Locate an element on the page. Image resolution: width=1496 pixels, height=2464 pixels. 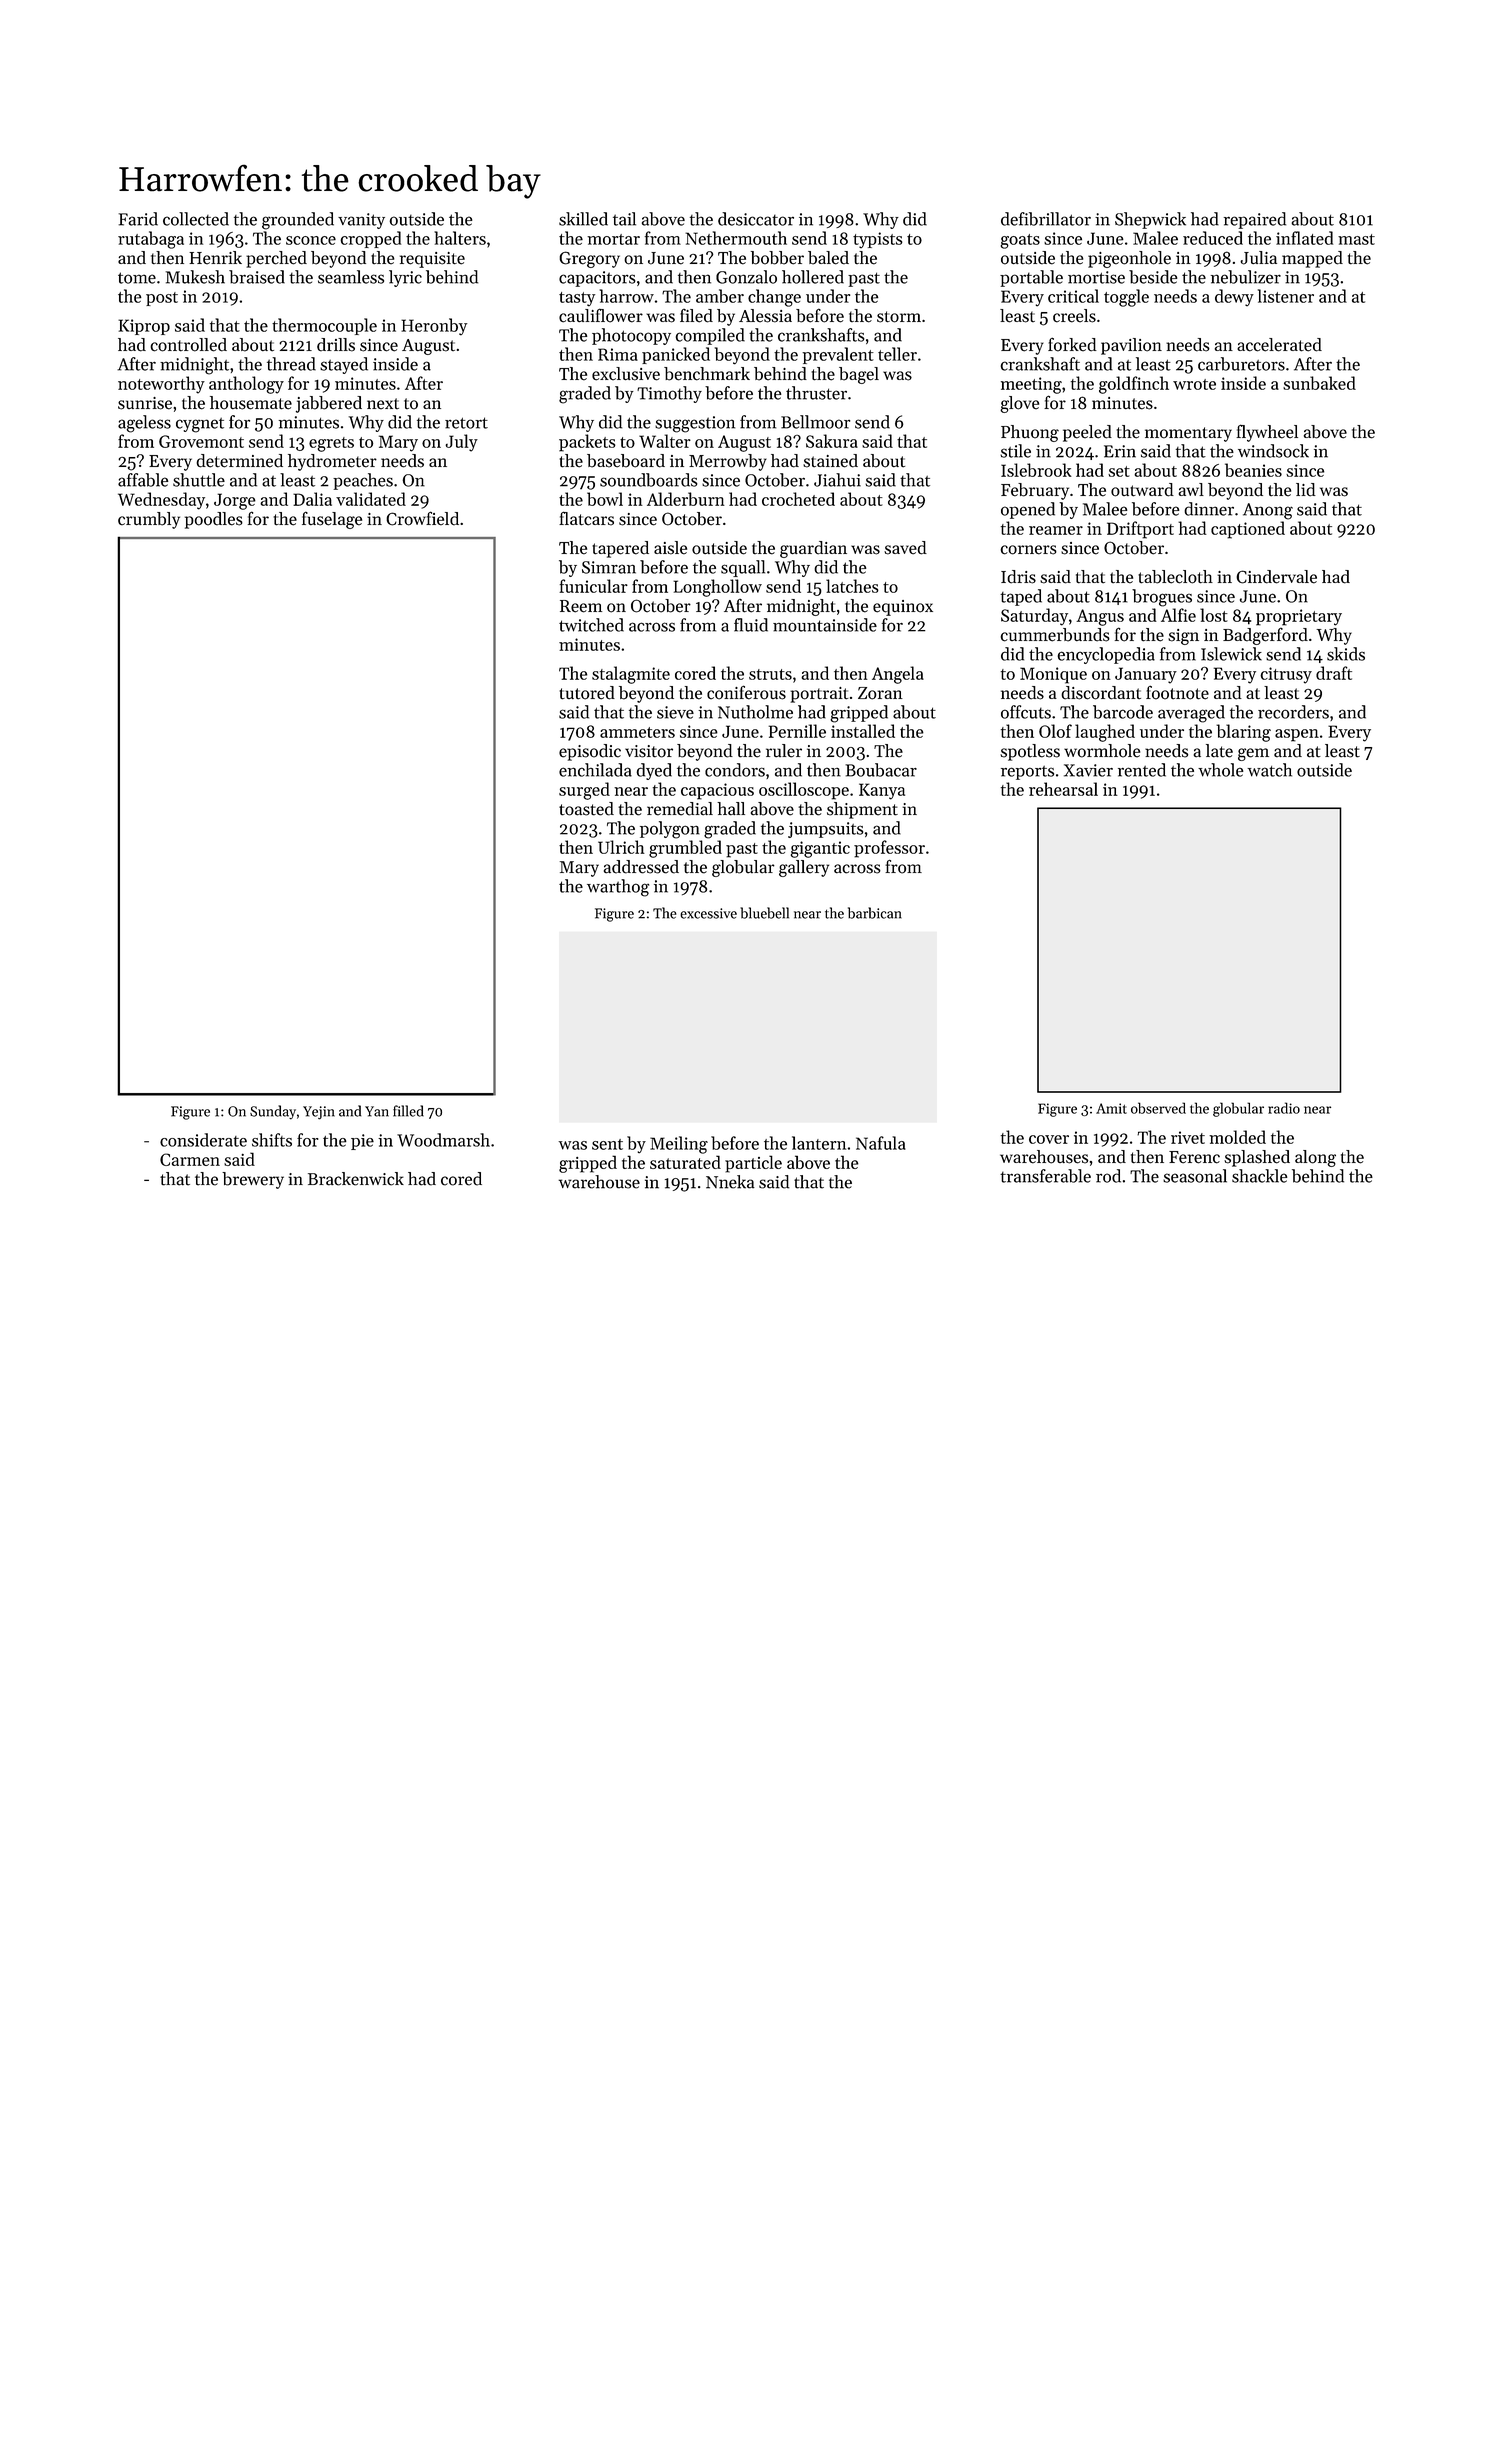
desiccator is located at coordinates (756, 219).
